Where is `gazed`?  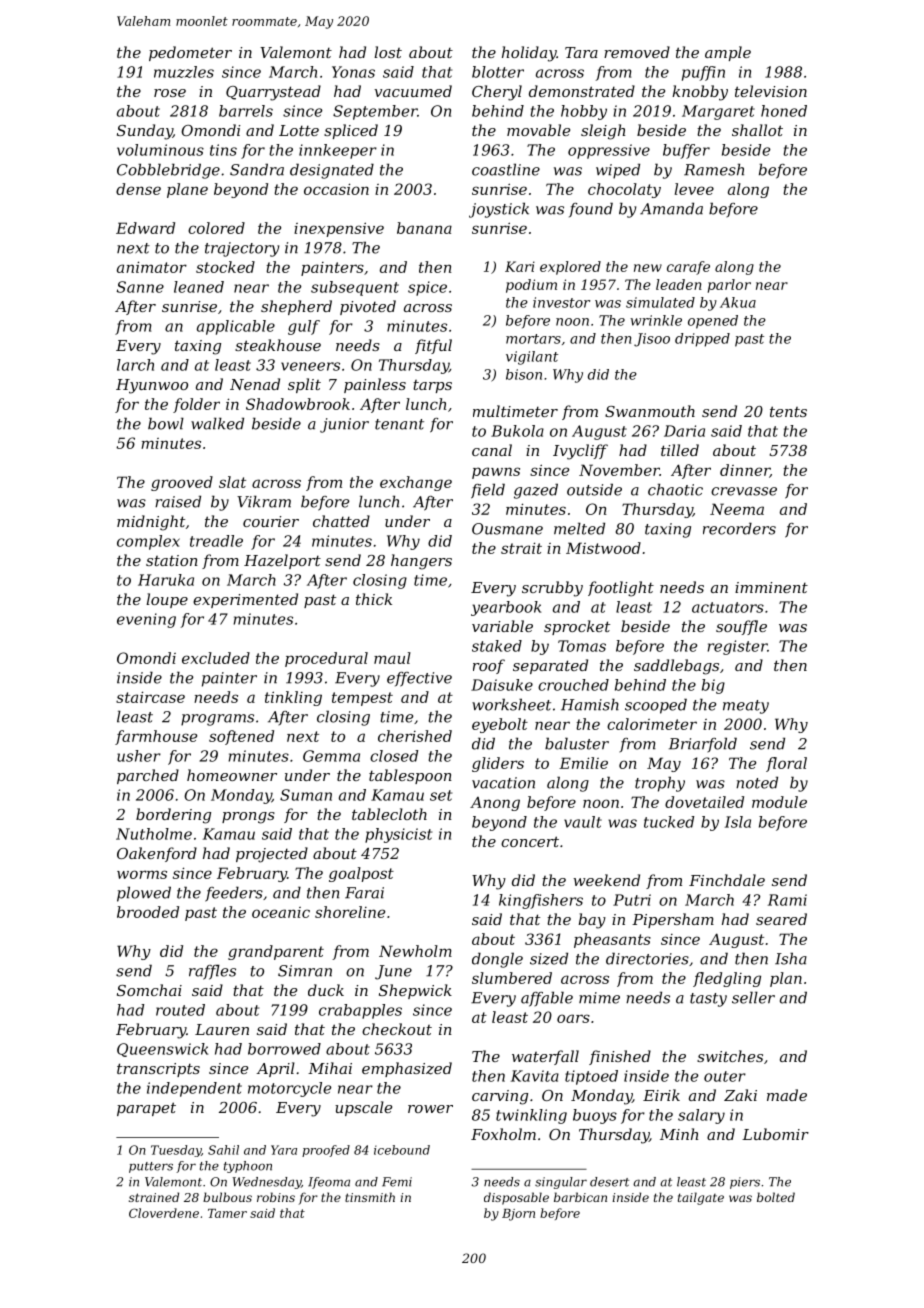 gazed is located at coordinates (536, 491).
